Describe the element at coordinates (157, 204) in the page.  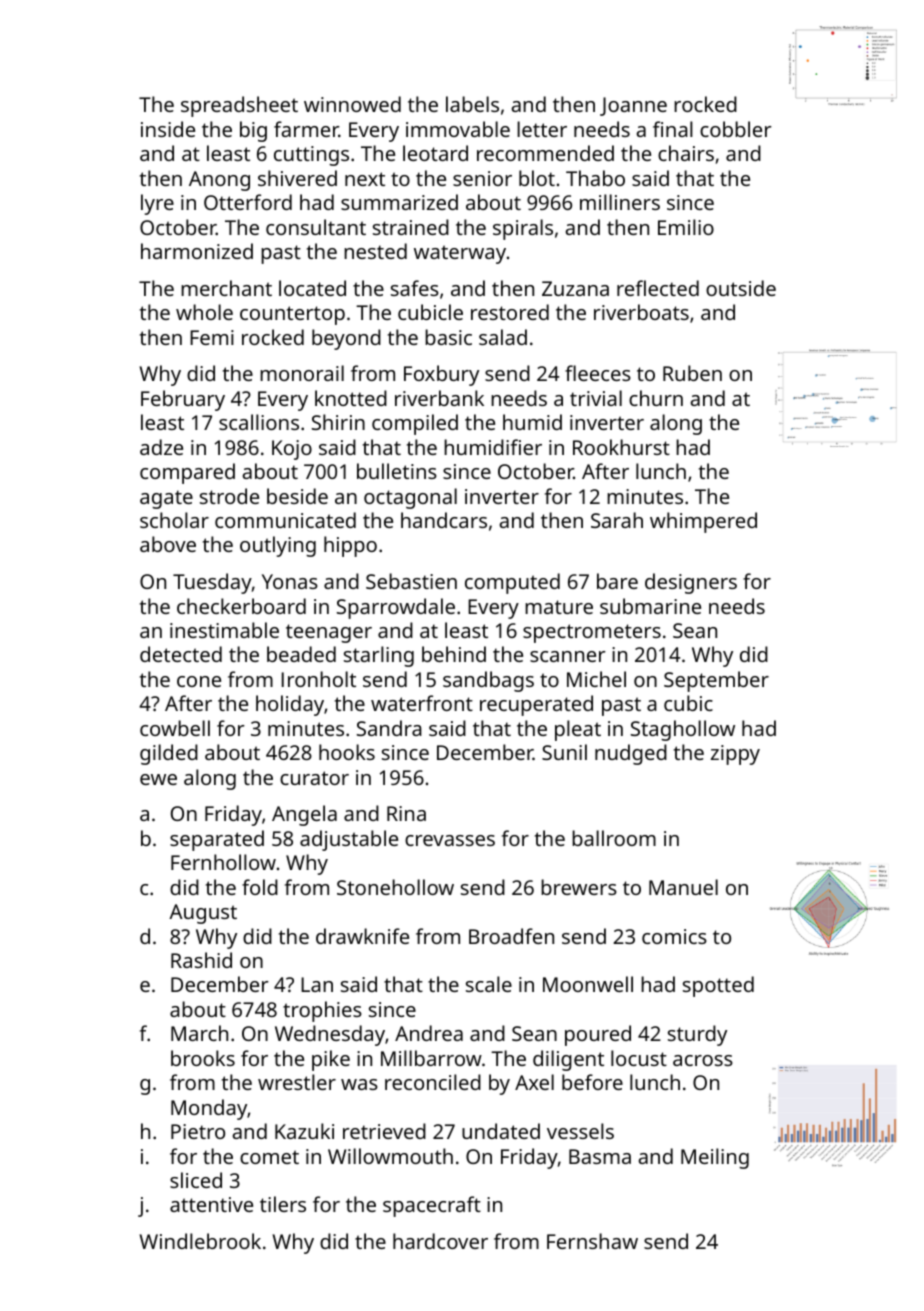
I see `lyre` at that location.
